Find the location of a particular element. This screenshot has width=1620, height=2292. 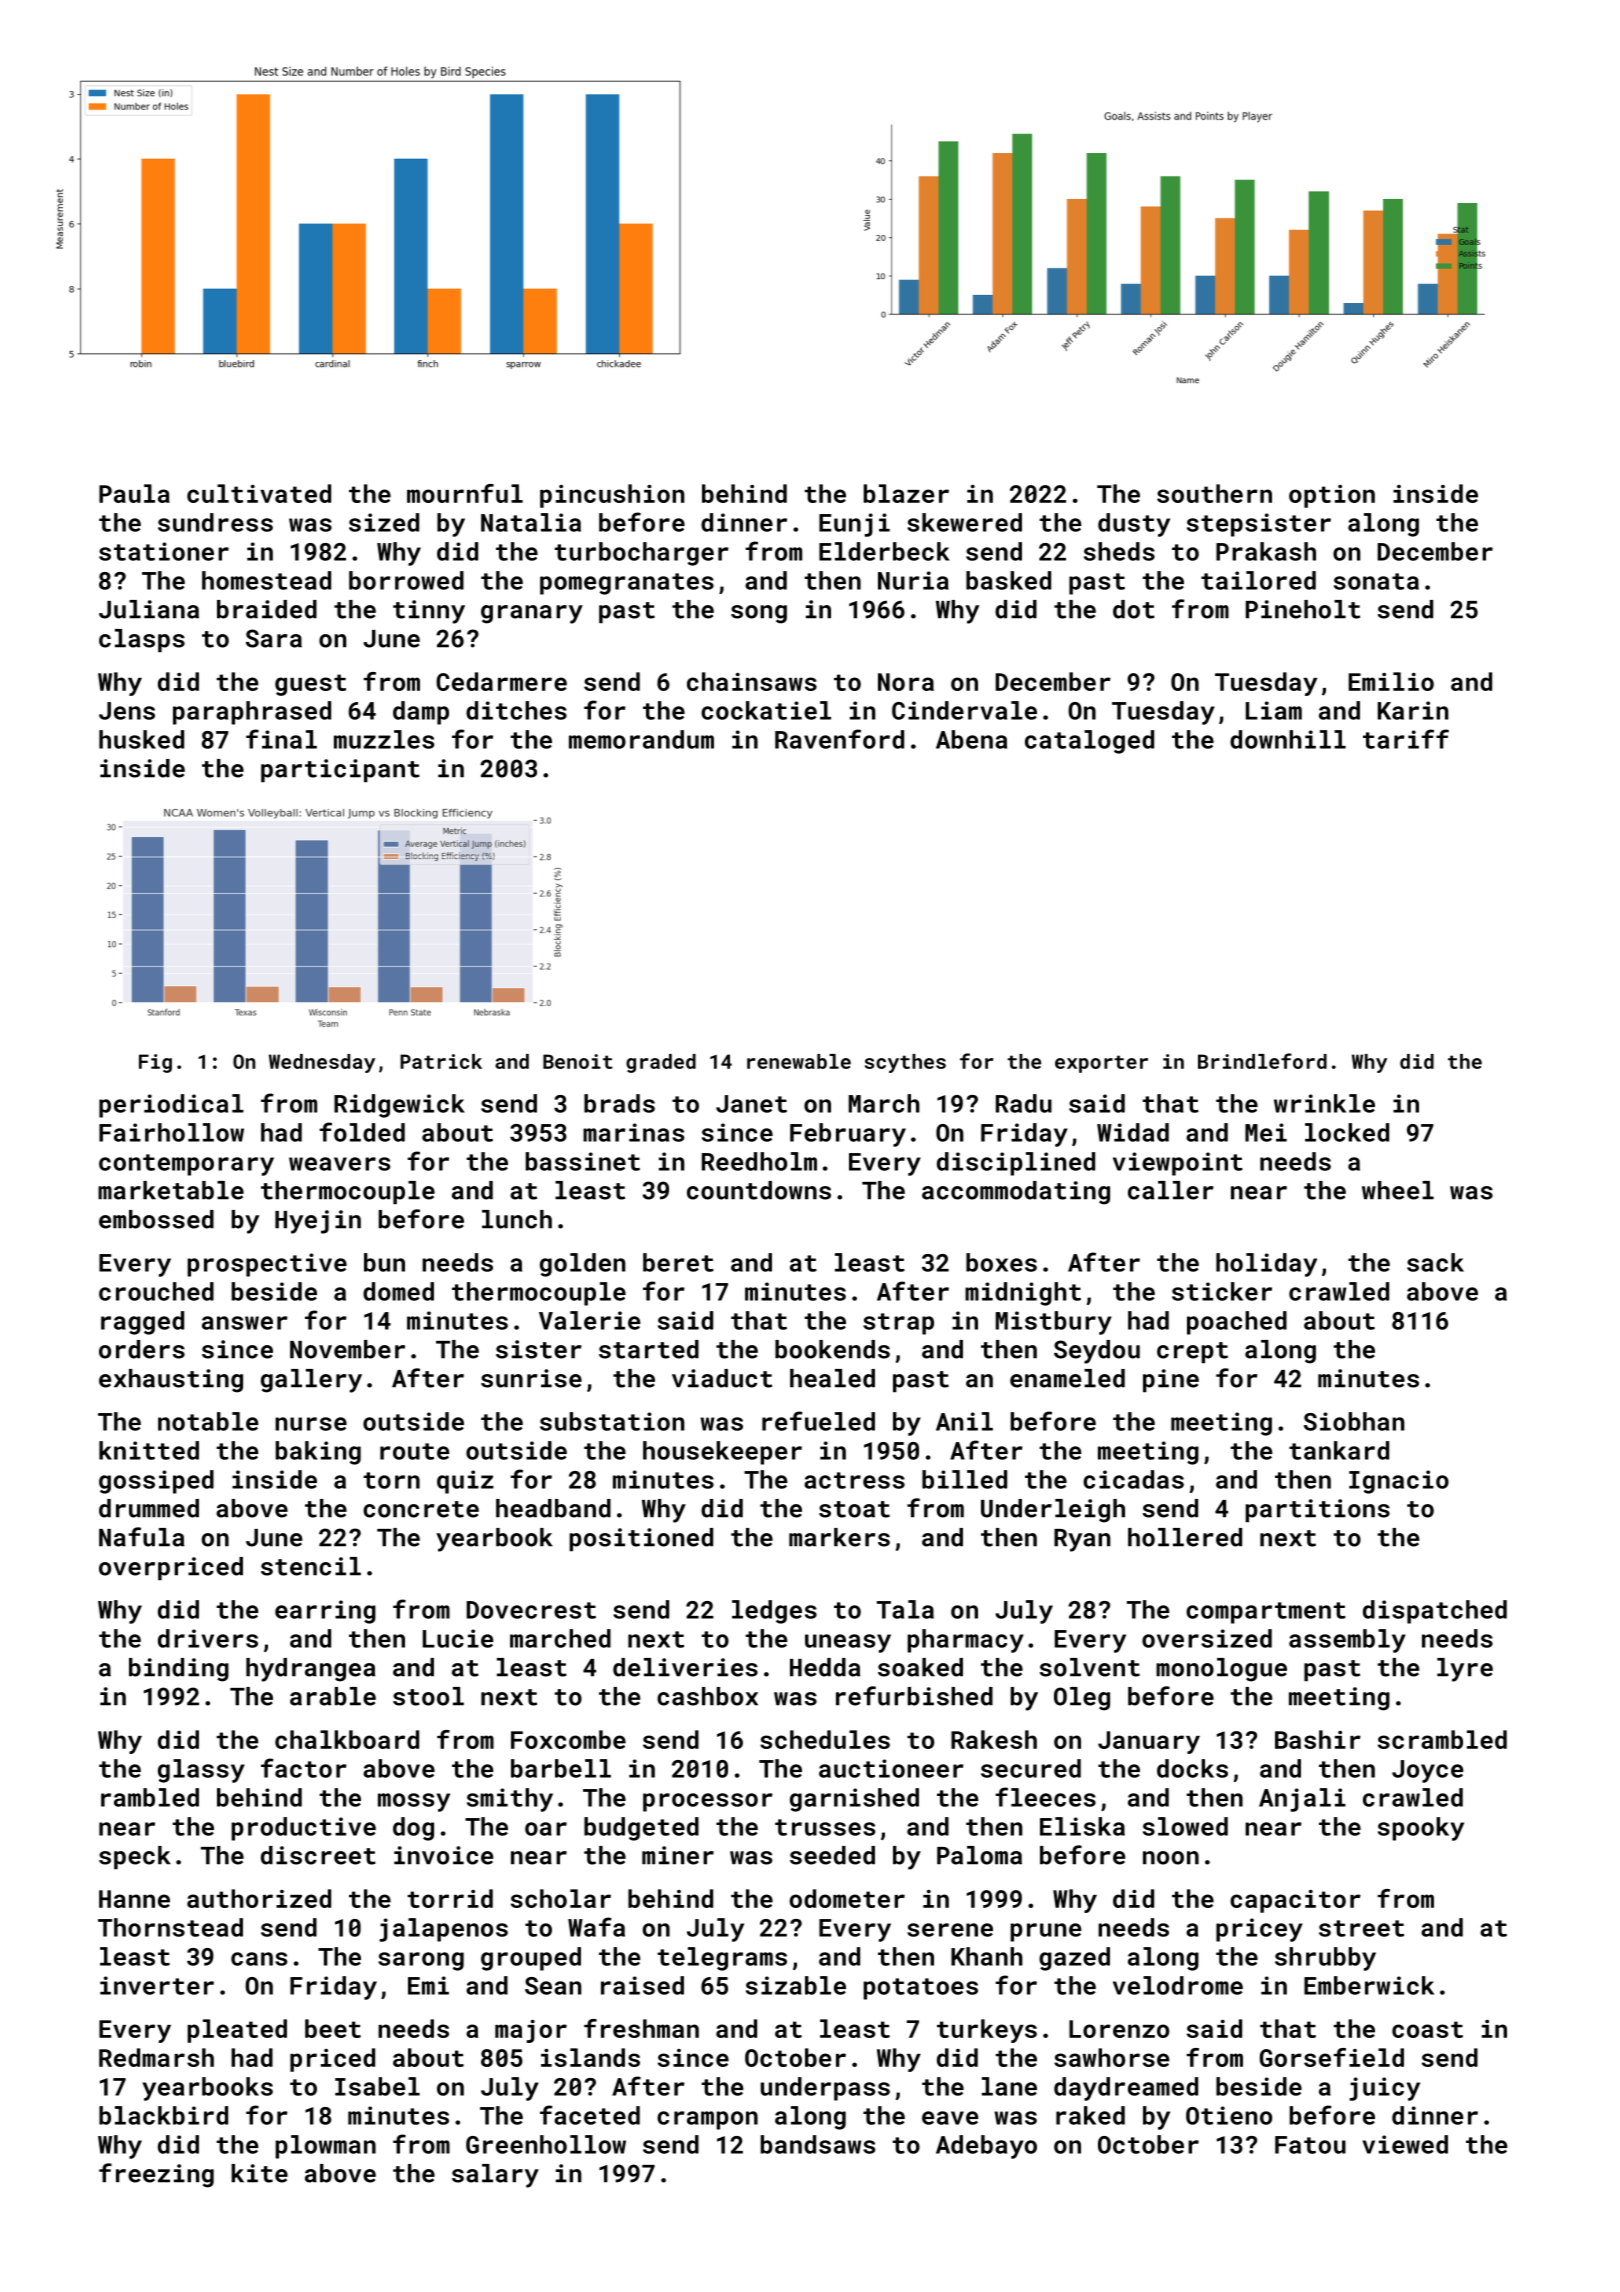

positioned is located at coordinates (641, 1539).
